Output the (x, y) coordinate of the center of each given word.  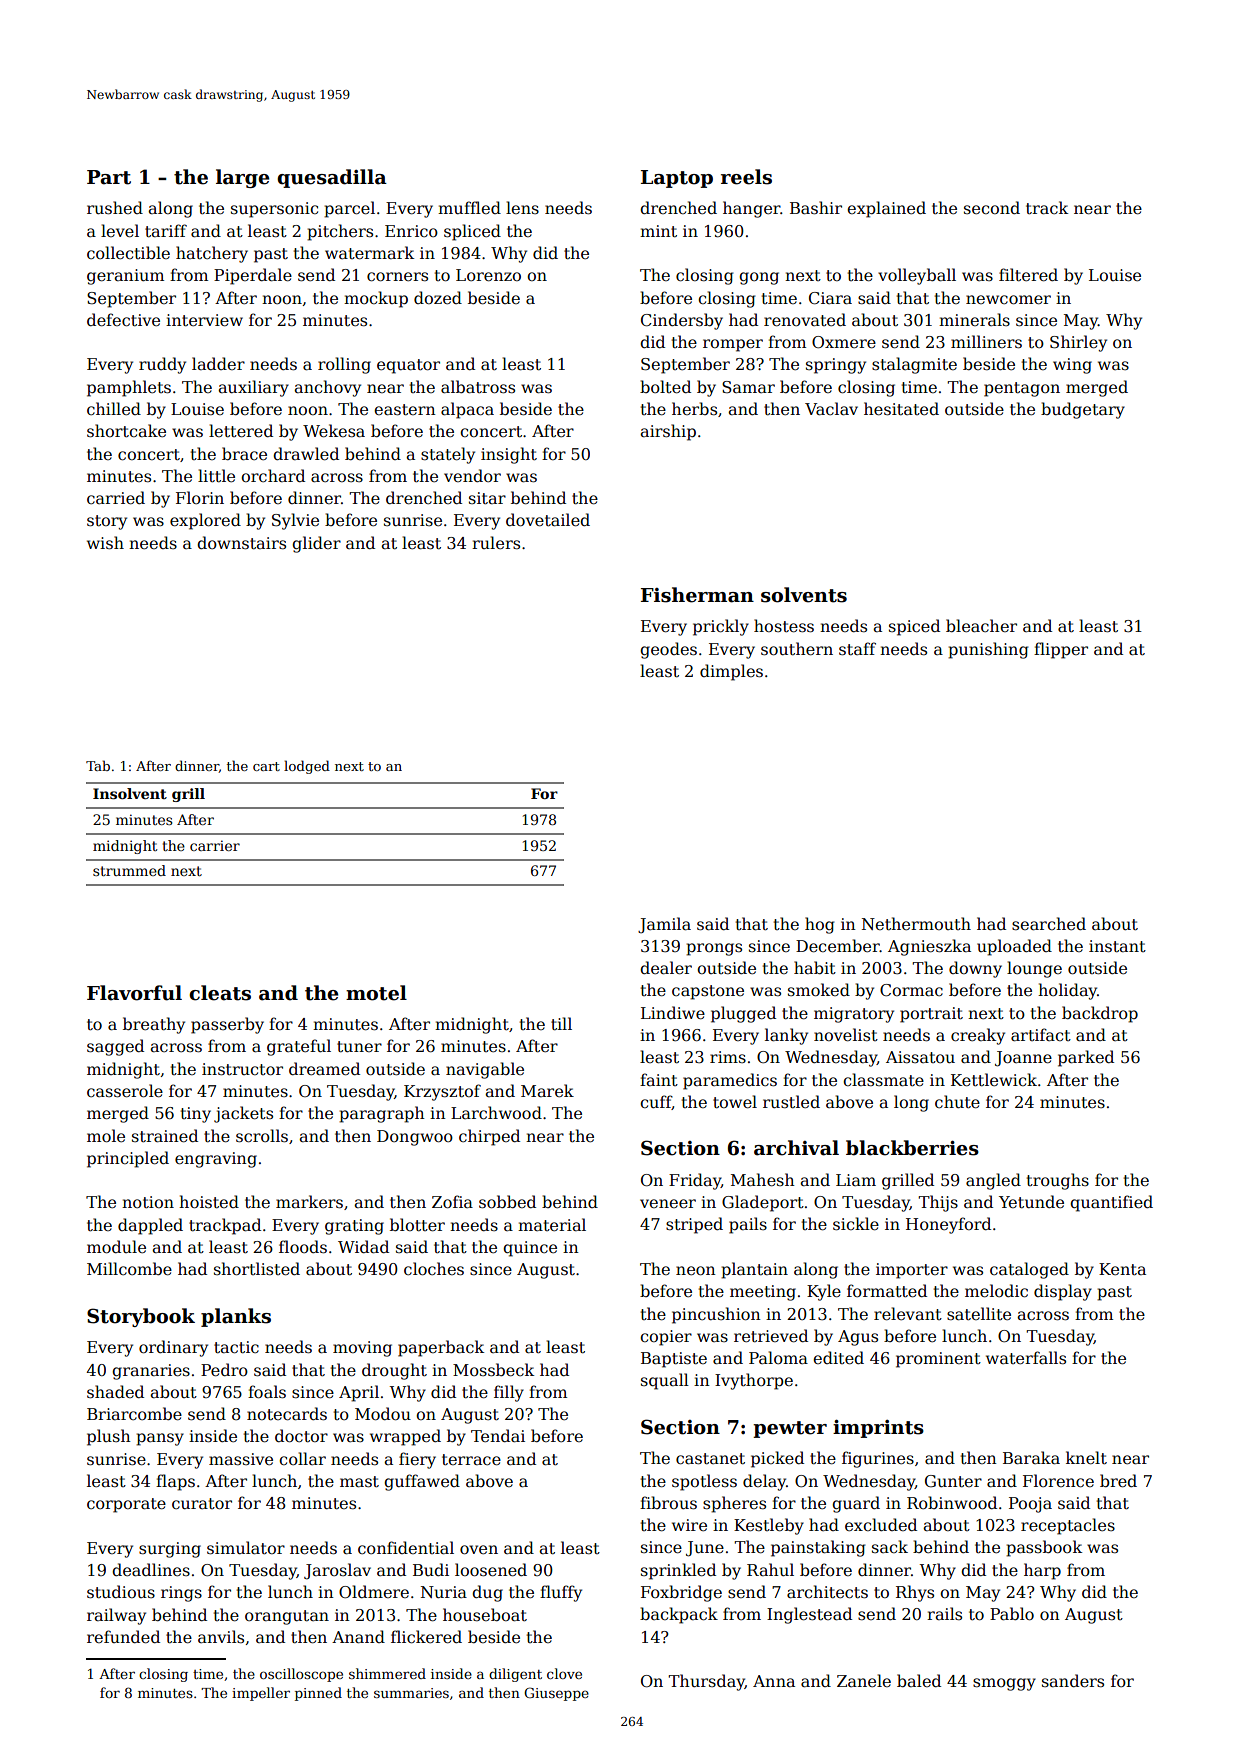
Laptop (677, 179)
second (992, 208)
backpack (679, 1615)
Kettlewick (994, 1080)
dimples (731, 672)
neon (696, 1271)
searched (1049, 924)
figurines (878, 1459)
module (116, 1247)
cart (266, 766)
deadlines (151, 1570)
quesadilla (332, 178)
